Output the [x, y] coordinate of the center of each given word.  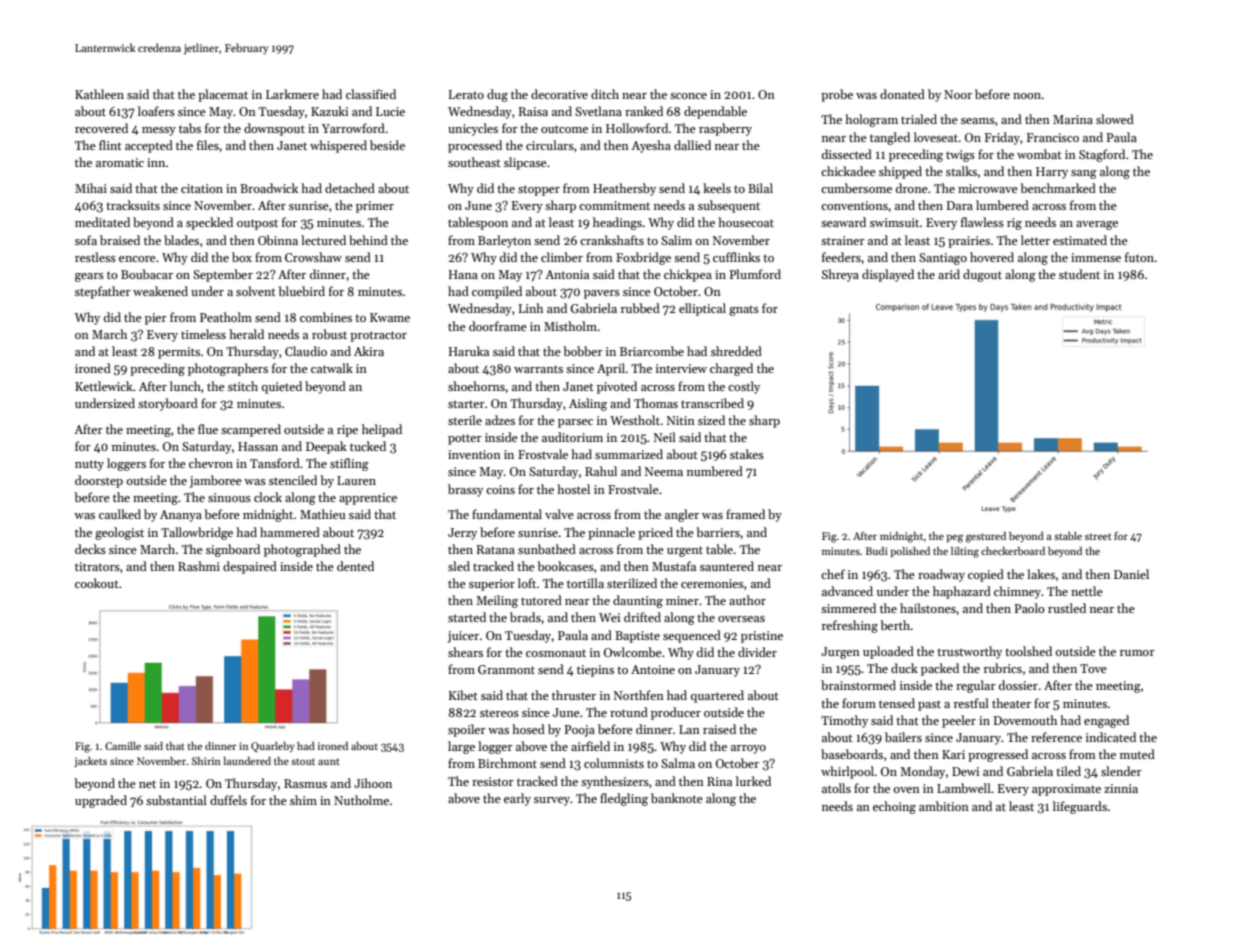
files [208, 145]
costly [744, 387]
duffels [228, 800]
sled [459, 566]
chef [833, 574]
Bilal [760, 188]
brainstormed [858, 685]
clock [268, 497]
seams [978, 121]
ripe [347, 431]
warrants [538, 369]
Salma [678, 763]
